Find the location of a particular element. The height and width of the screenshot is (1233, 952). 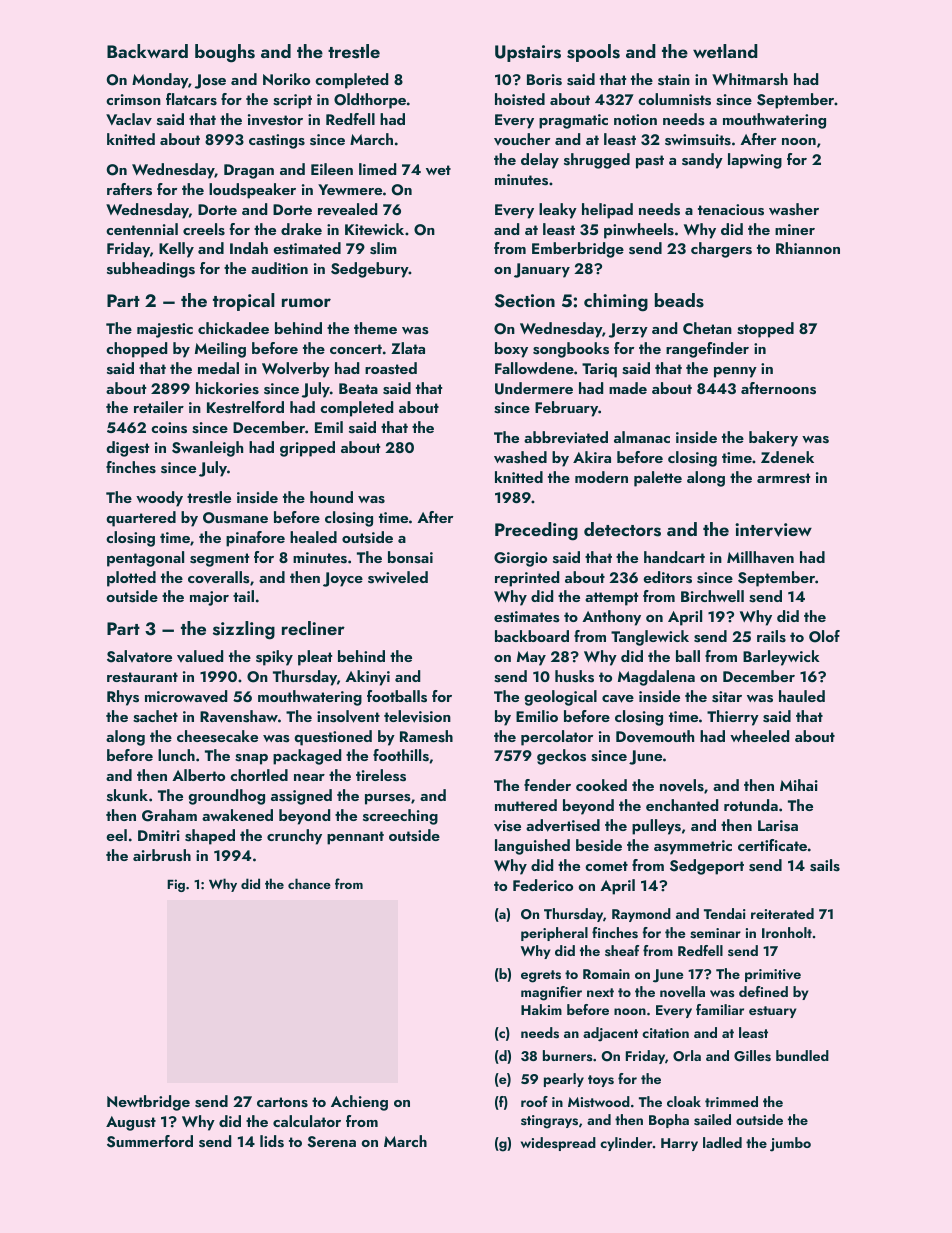

Orla is located at coordinates (687, 1056).
